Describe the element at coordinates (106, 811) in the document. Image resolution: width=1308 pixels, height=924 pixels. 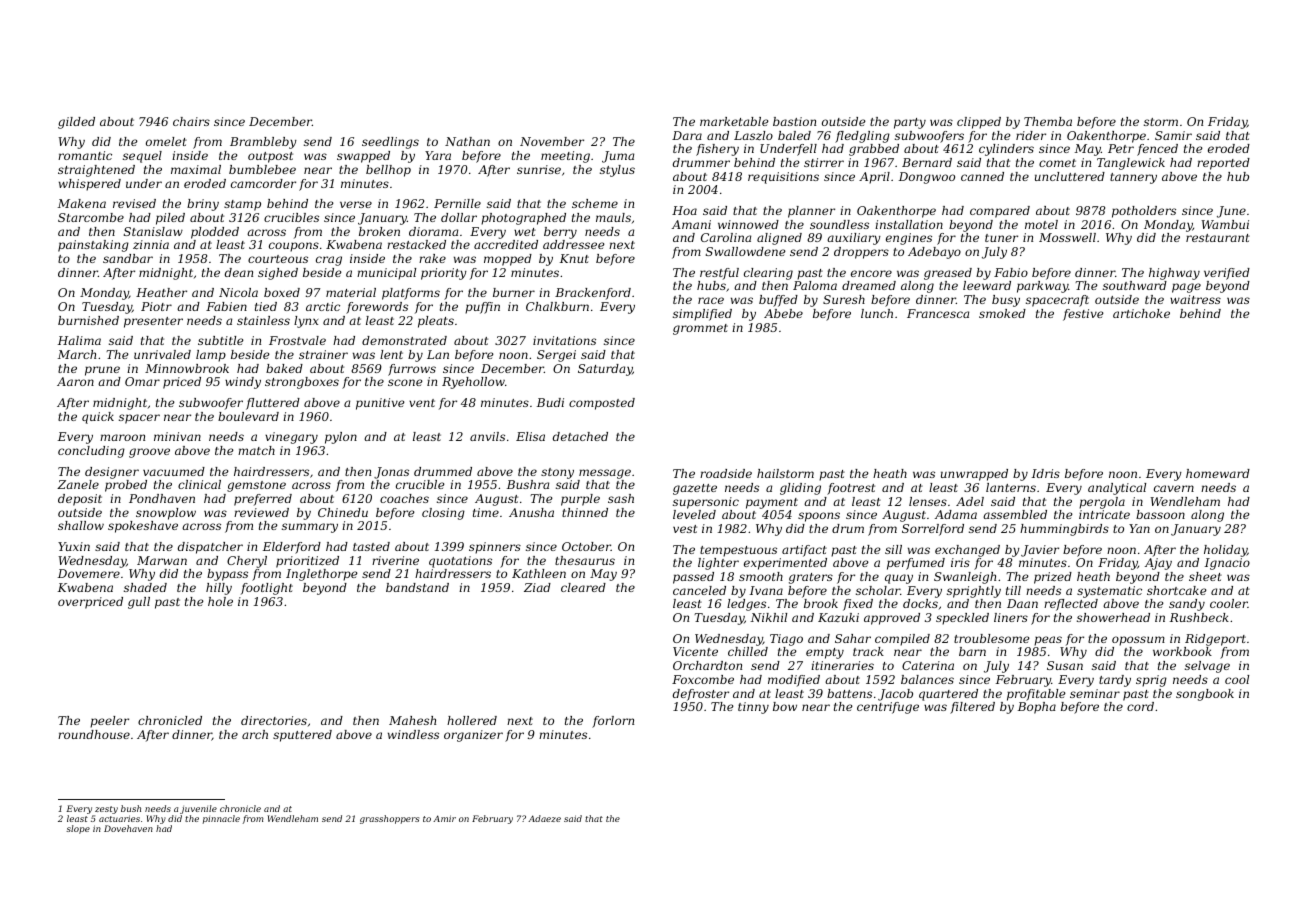
I see `zesty` at that location.
